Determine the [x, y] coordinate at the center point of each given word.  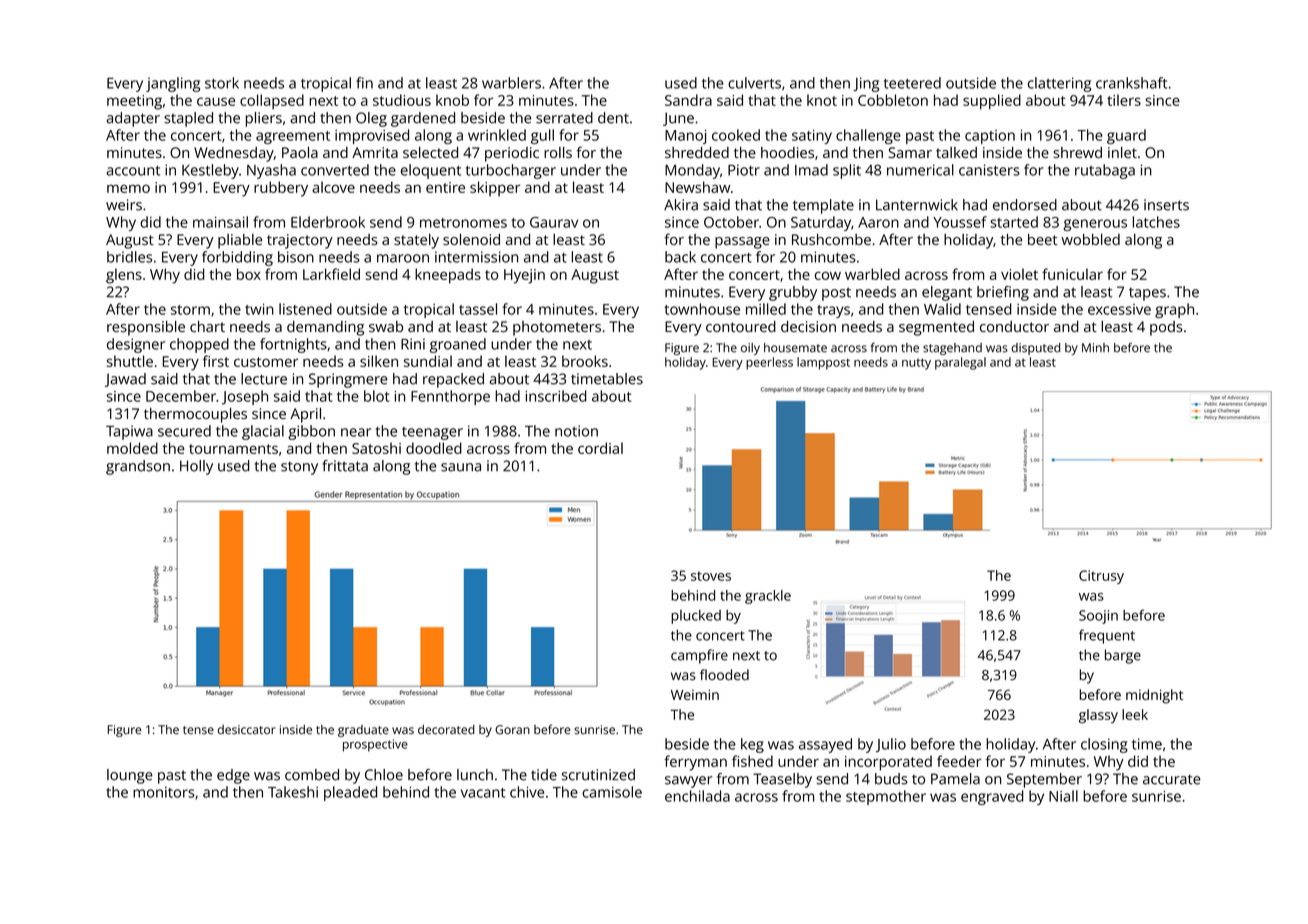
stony [299, 468]
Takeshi [293, 792]
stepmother [886, 797]
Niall [1063, 796]
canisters [989, 170]
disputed [1035, 349]
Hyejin [524, 276]
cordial [600, 448]
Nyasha [271, 171]
